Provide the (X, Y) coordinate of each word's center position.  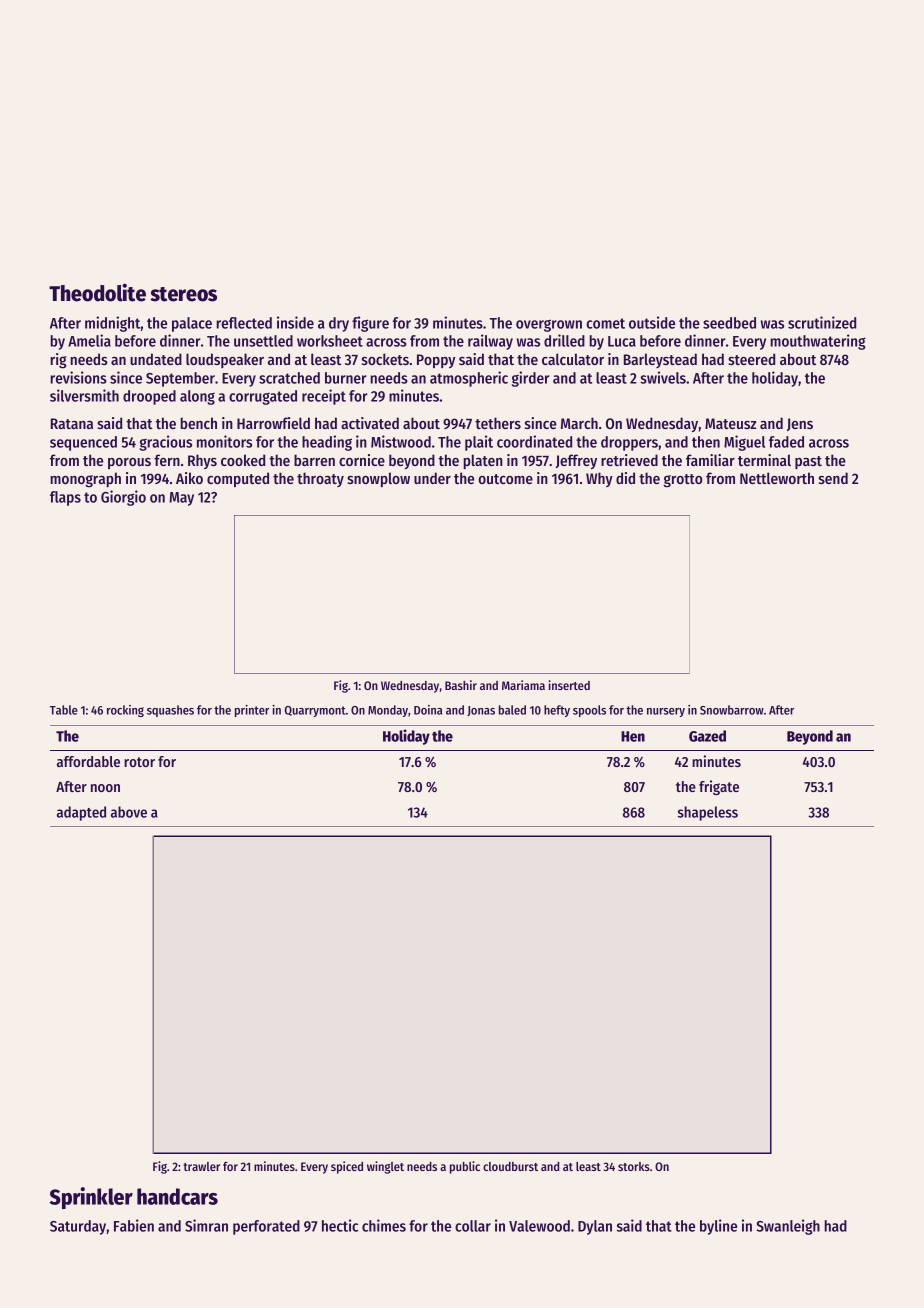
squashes (170, 711)
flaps (65, 498)
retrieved (629, 460)
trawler (201, 1166)
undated (156, 359)
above (129, 812)
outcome (505, 479)
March (579, 423)
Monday (388, 711)
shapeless (708, 813)
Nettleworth (777, 478)
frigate (719, 787)
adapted (81, 813)
